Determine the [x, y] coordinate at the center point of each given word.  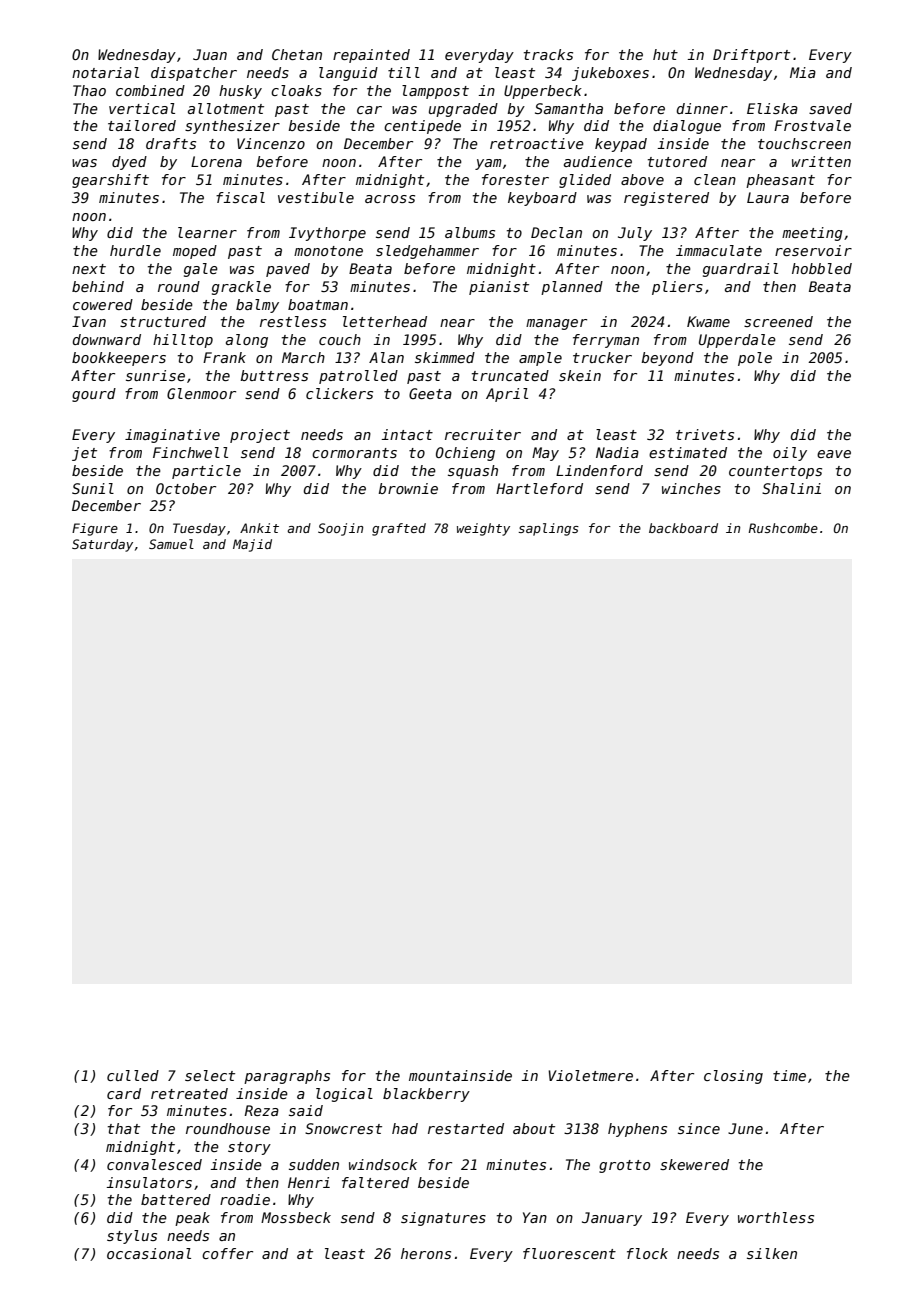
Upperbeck [543, 92]
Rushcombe [783, 528]
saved [830, 108]
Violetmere [590, 1075]
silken [772, 1253]
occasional [149, 1253]
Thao [89, 90]
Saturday [102, 545]
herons [426, 1253]
